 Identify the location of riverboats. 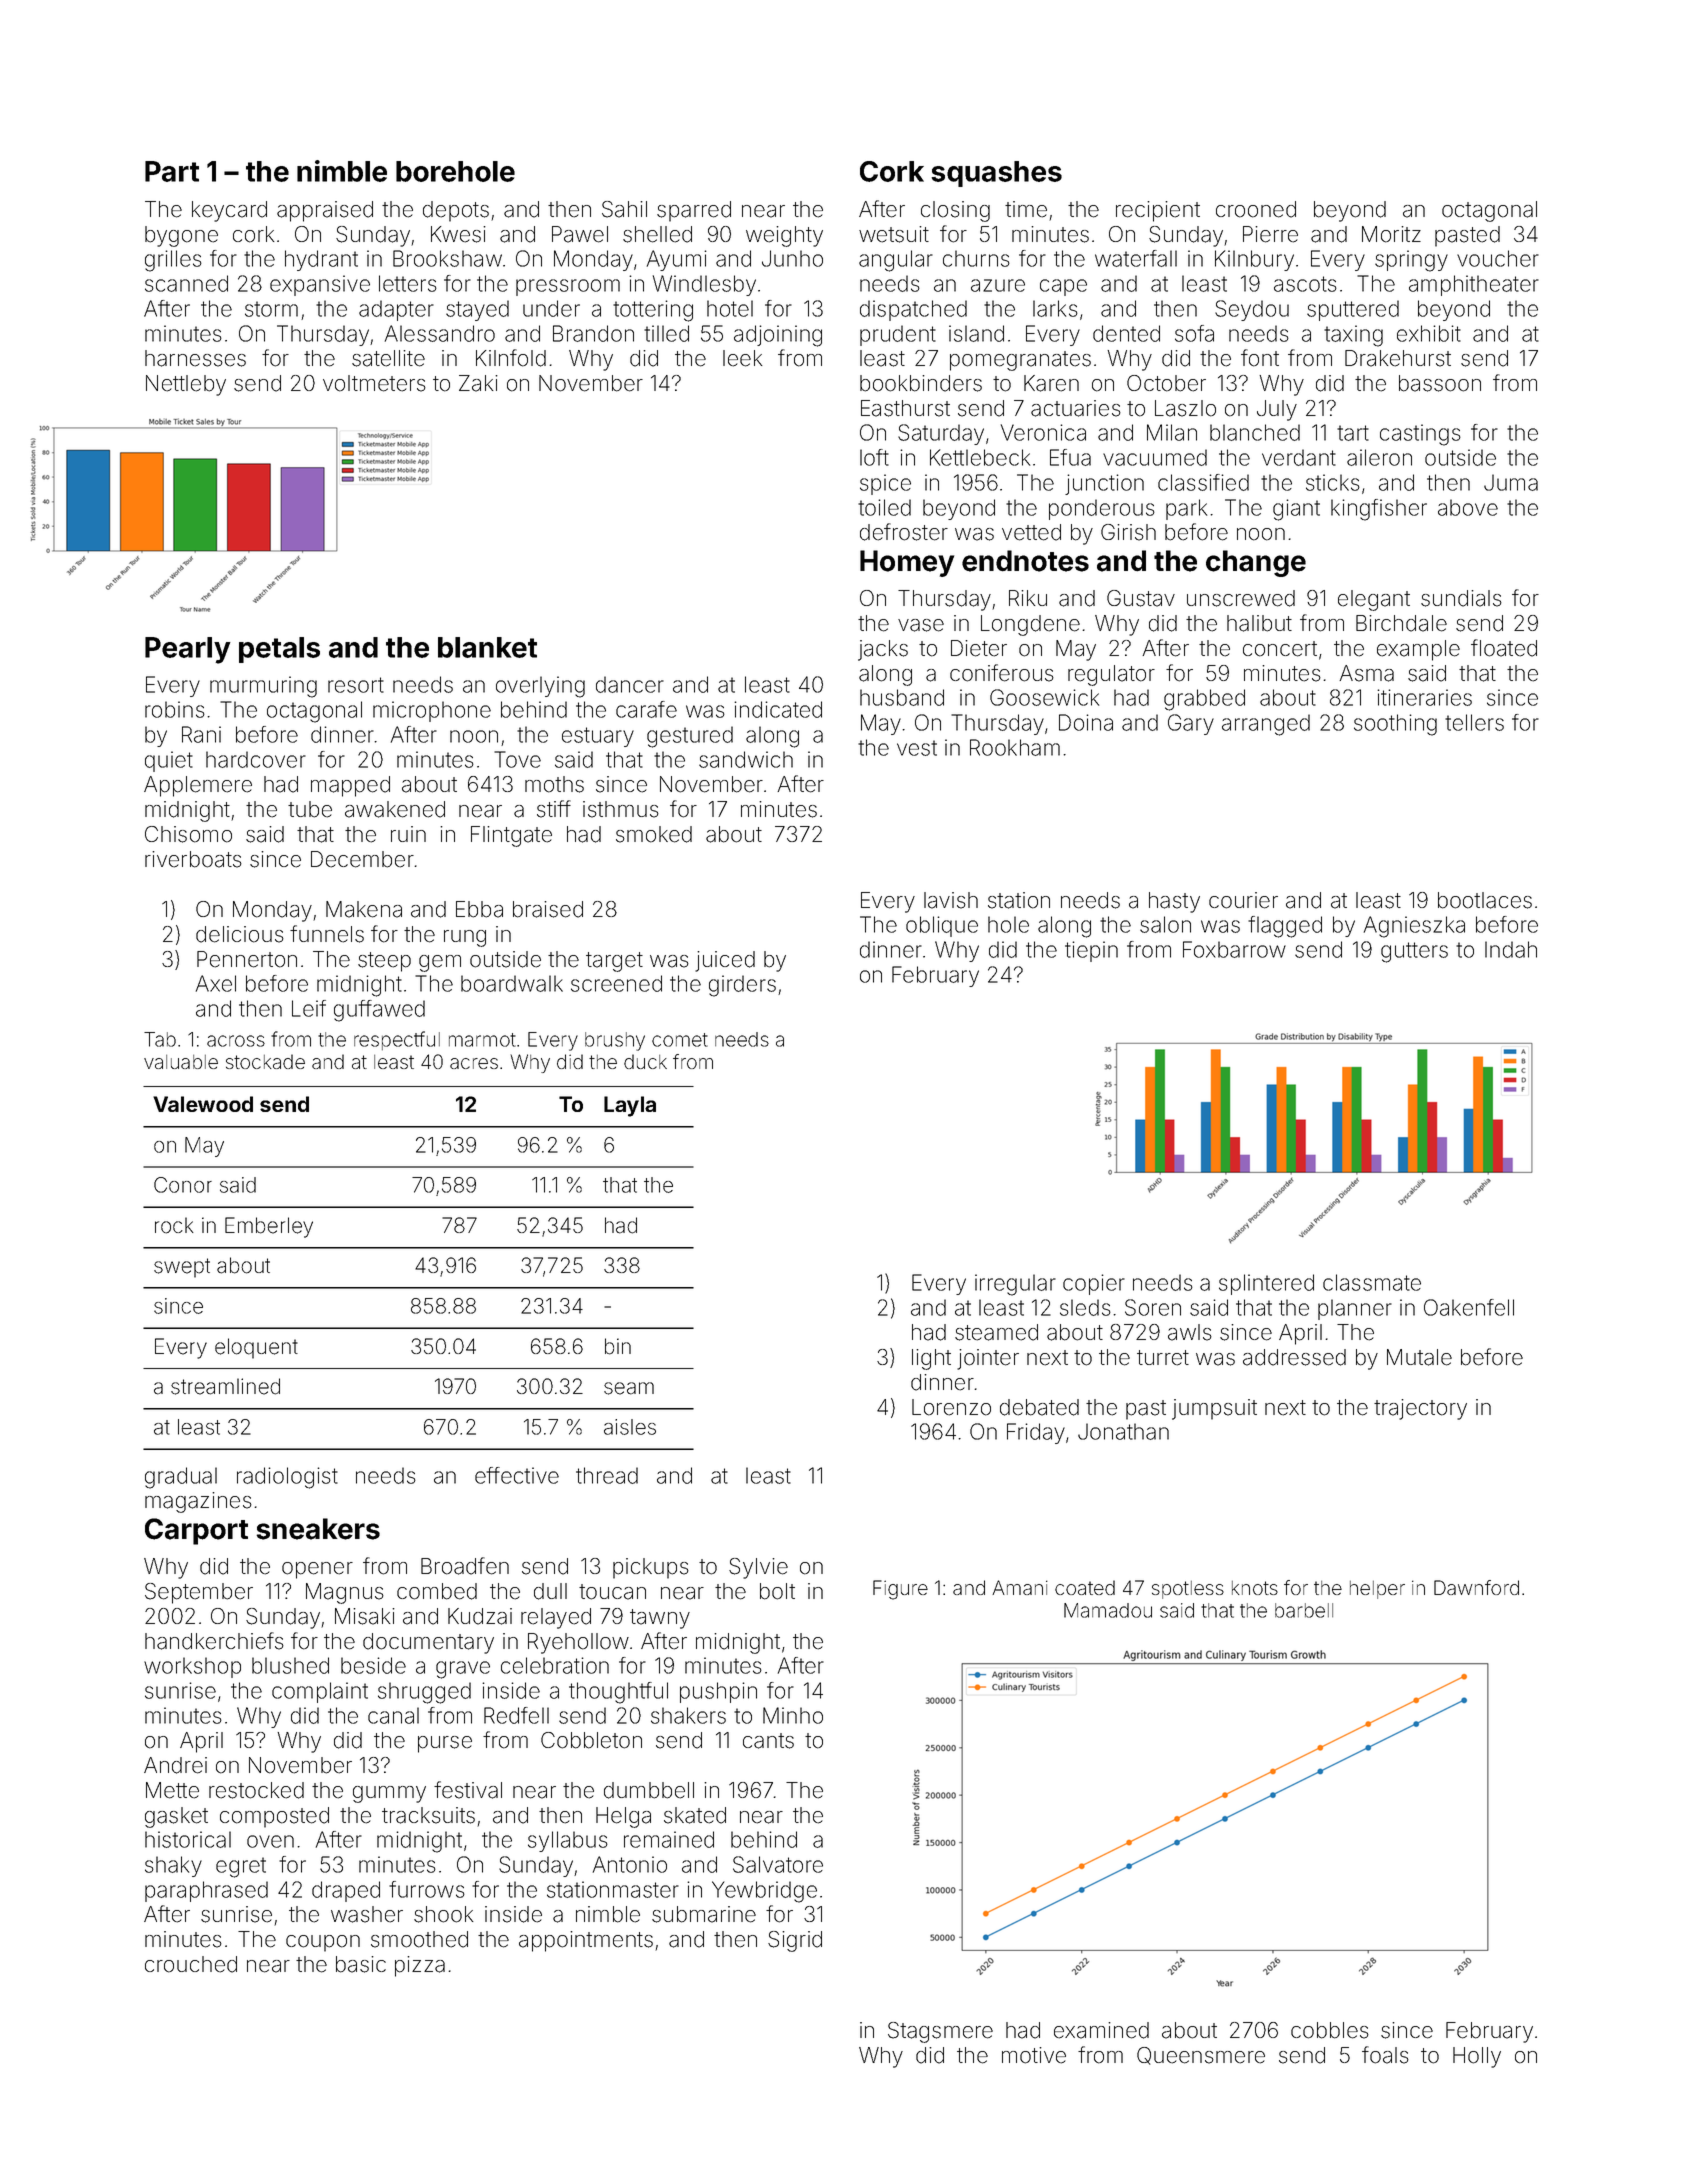
(193, 859).
